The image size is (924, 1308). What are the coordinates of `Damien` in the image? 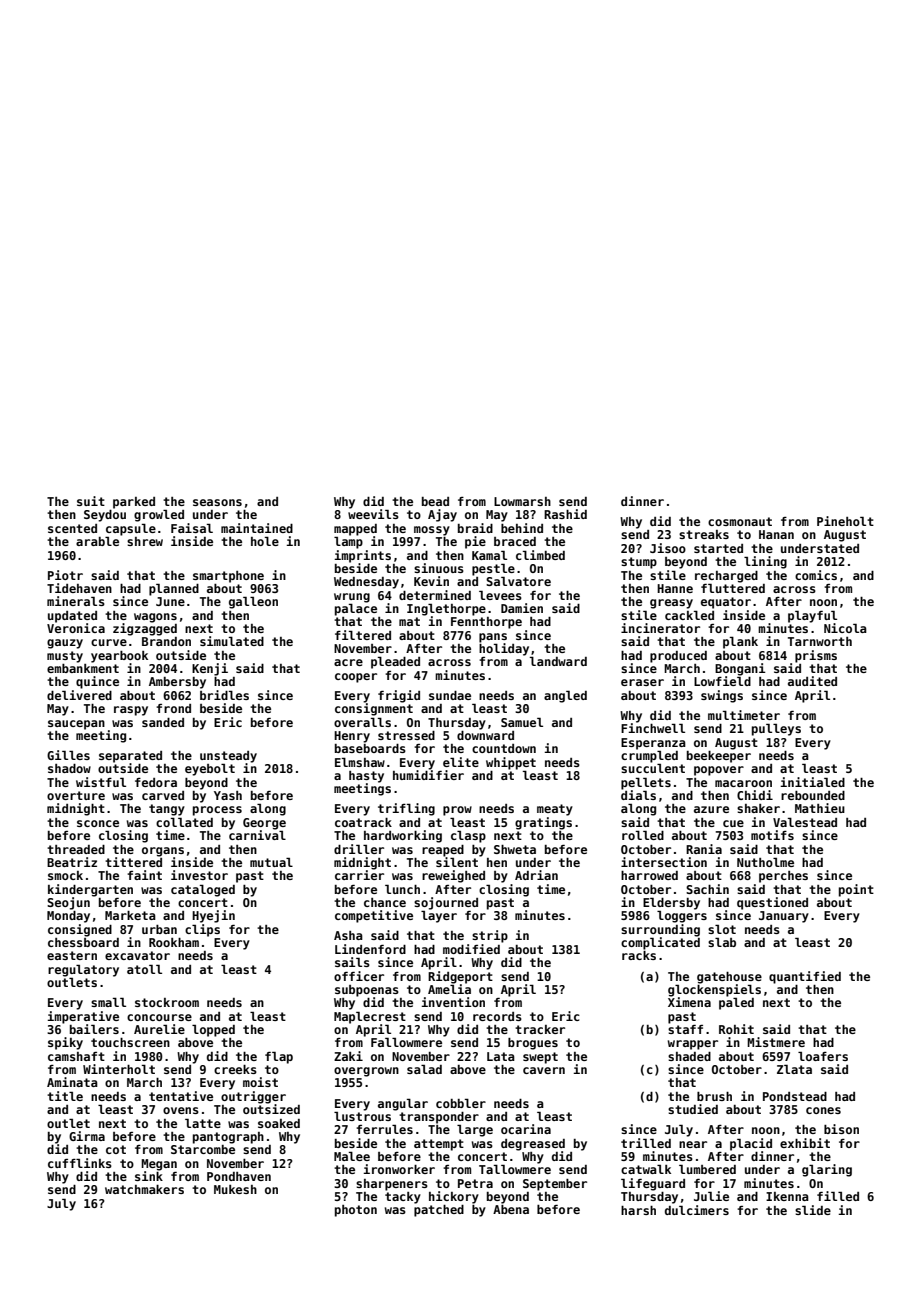 It's located at (522, 608).
